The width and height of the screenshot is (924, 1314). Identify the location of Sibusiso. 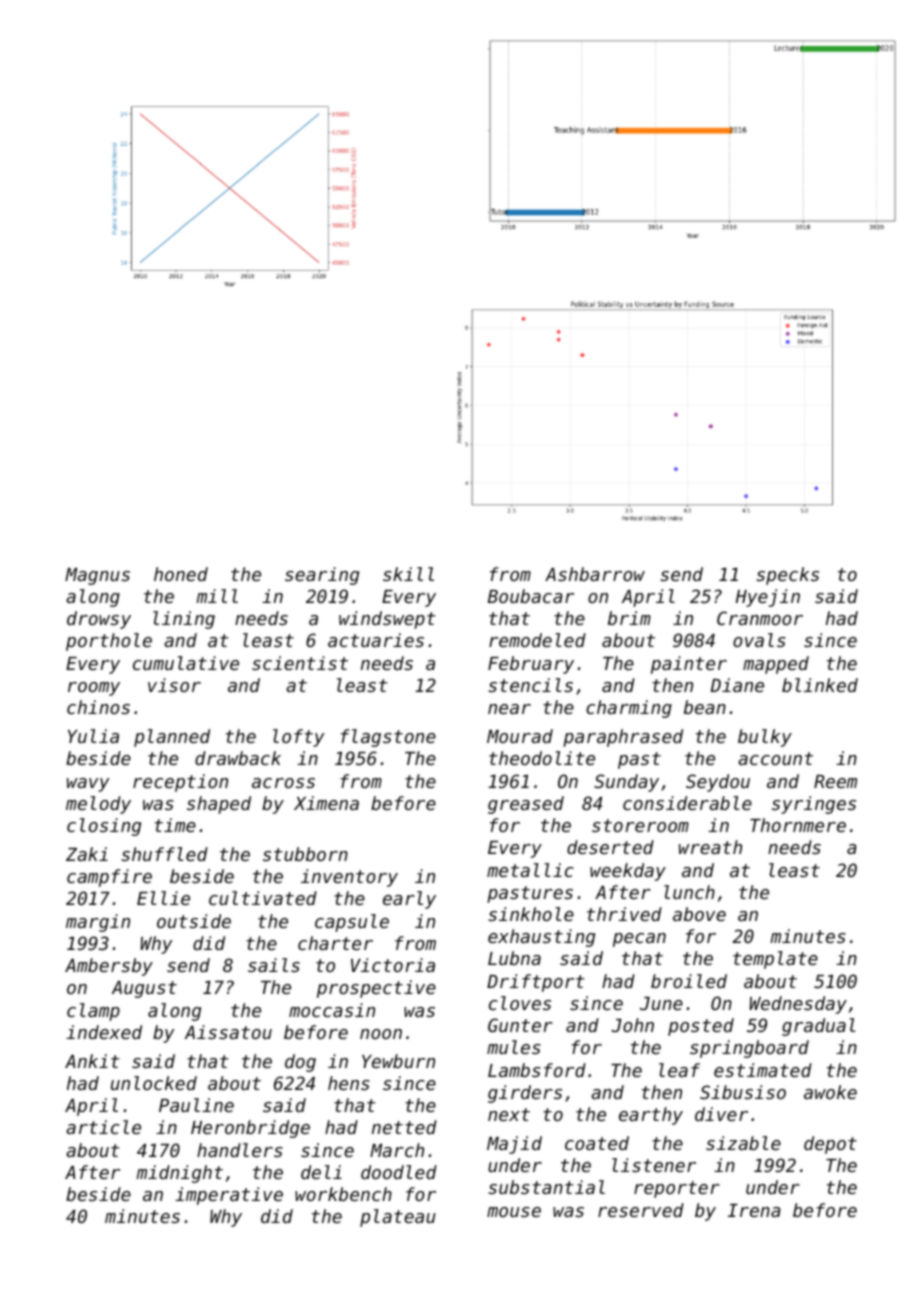
(743, 1092).
